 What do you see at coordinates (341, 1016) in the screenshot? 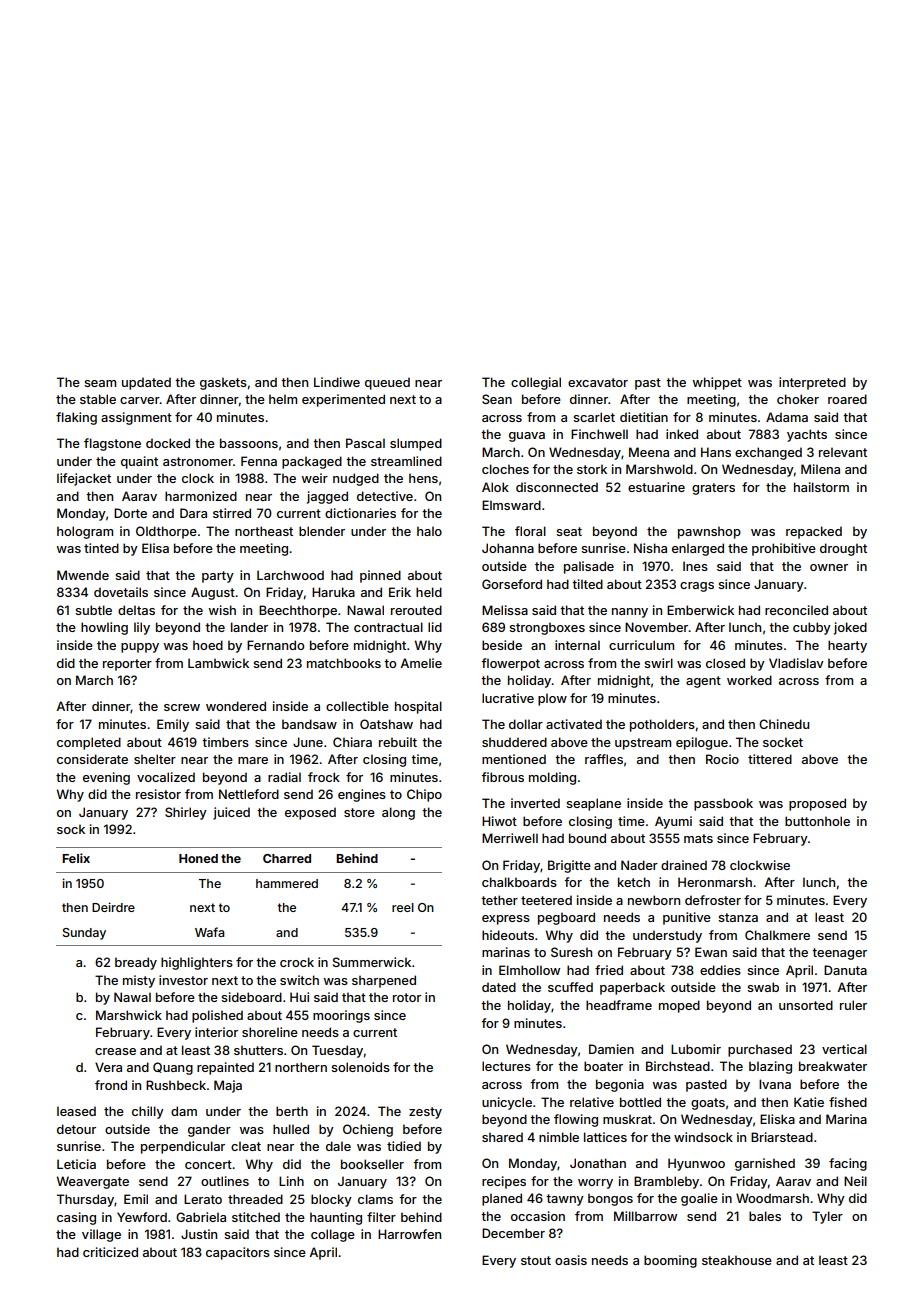
I see `moorings` at bounding box center [341, 1016].
